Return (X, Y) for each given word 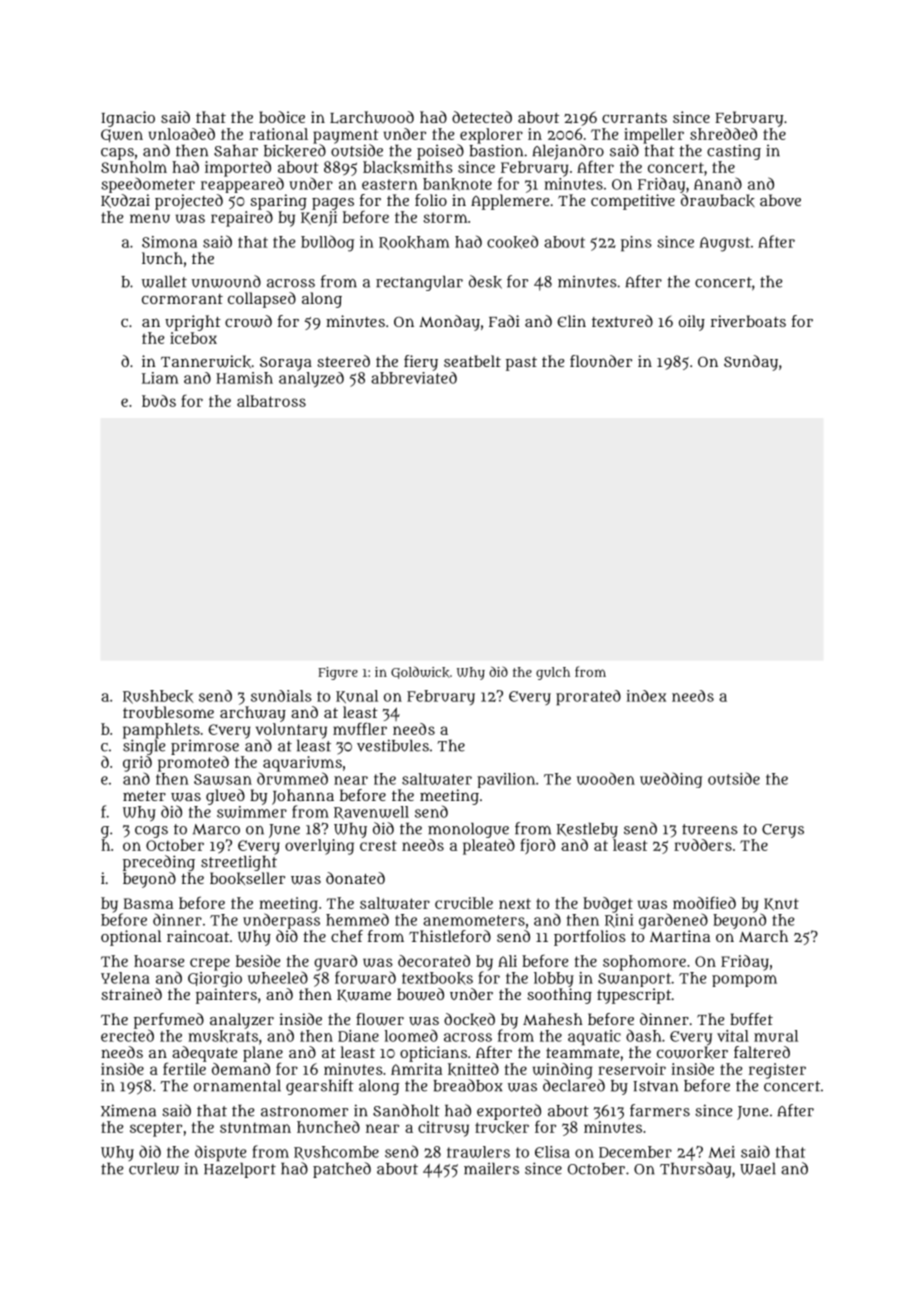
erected (127, 1035)
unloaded (182, 134)
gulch (553, 673)
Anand (718, 183)
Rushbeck (158, 697)
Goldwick (420, 672)
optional (131, 938)
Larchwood (372, 117)
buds (159, 401)
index (646, 696)
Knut (781, 904)
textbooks (437, 978)
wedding (671, 780)
